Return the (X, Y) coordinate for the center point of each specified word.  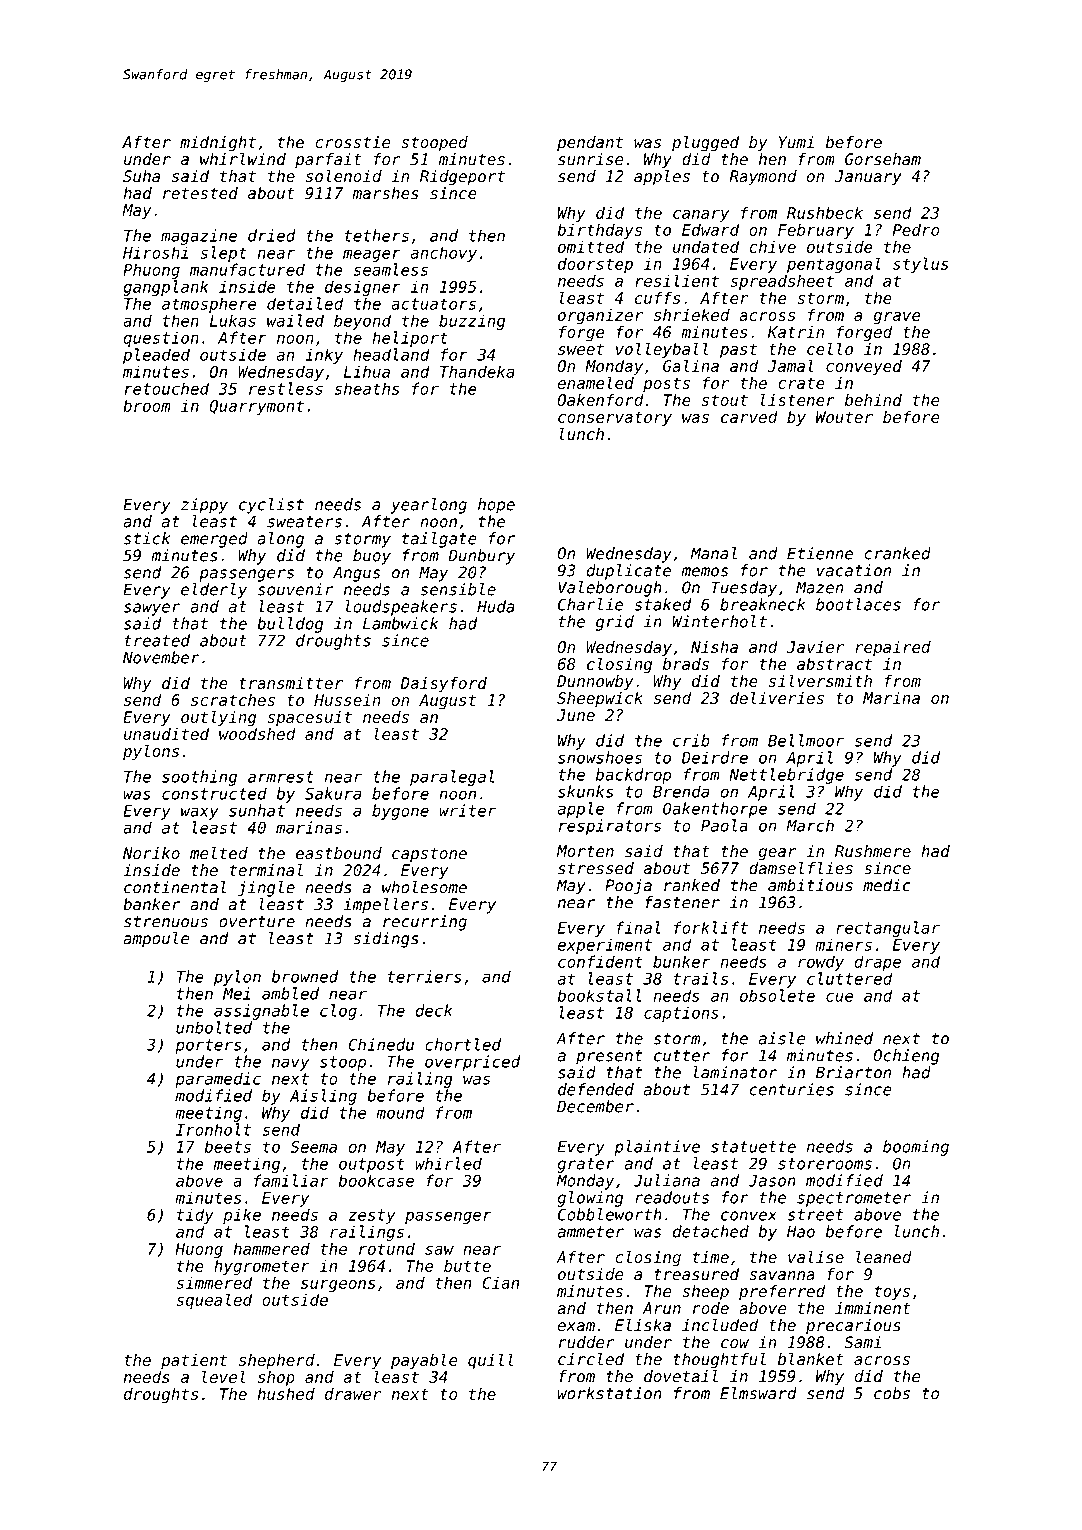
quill (491, 1361)
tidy (195, 1216)
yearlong (429, 506)
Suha (141, 176)
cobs (892, 1393)
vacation (854, 570)
